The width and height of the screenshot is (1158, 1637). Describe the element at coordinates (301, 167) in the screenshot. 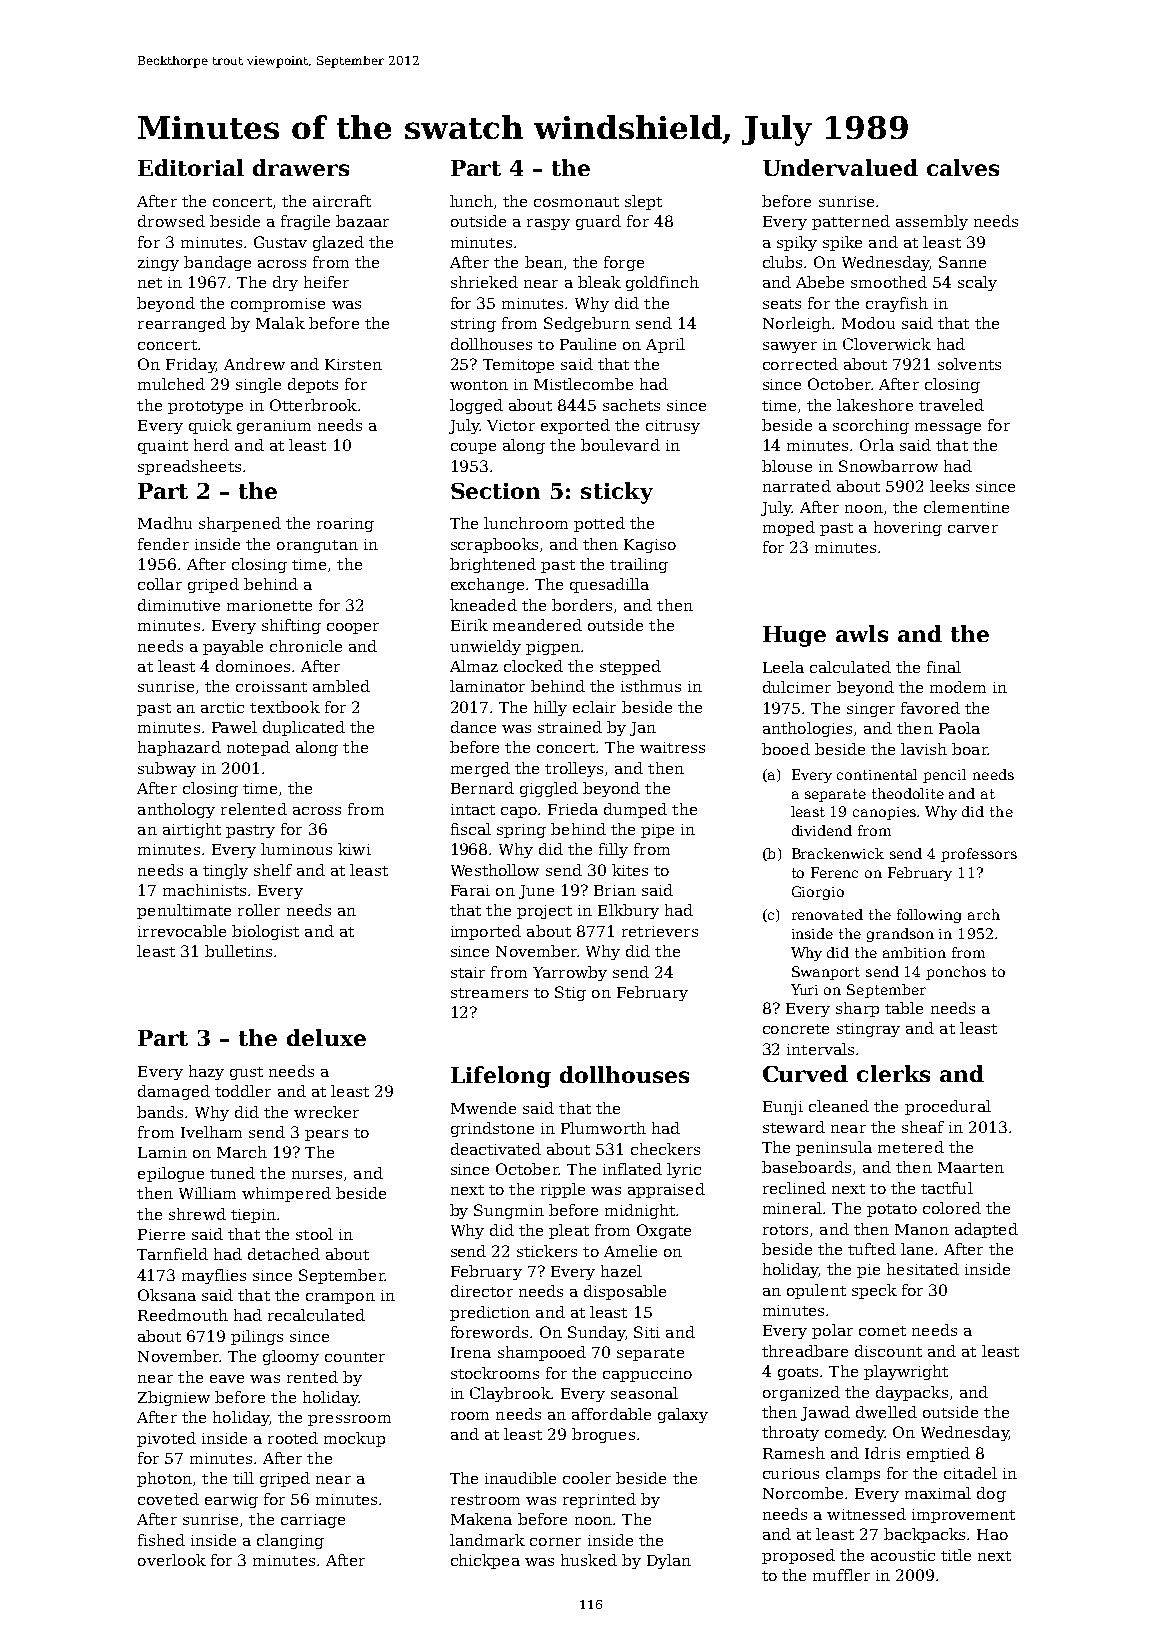

I see `drawers` at that location.
